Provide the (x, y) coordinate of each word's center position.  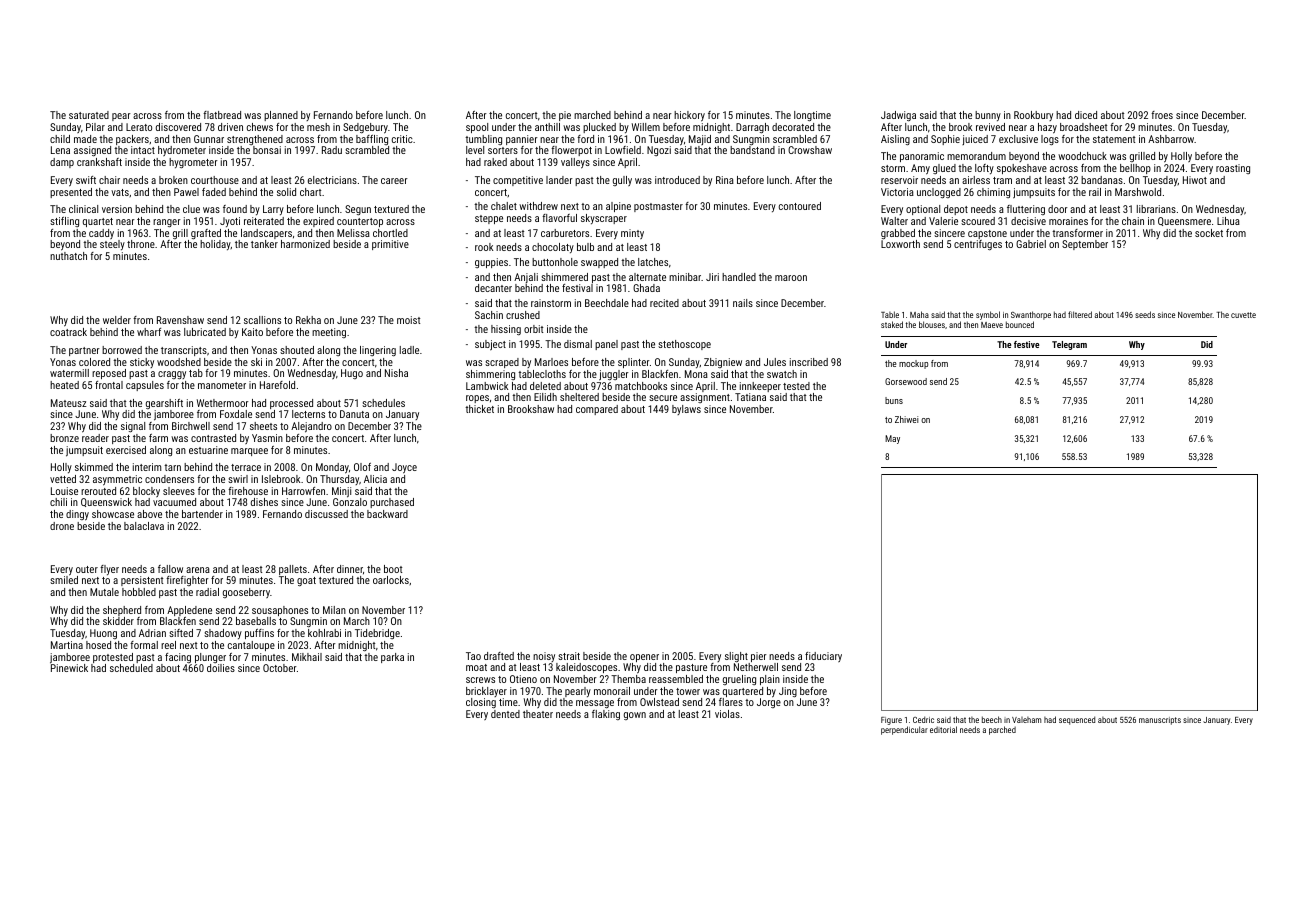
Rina (725, 180)
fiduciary (823, 657)
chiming (993, 193)
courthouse (215, 180)
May (892, 439)
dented (505, 714)
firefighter (187, 581)
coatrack (68, 332)
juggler (614, 375)
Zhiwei (907, 419)
